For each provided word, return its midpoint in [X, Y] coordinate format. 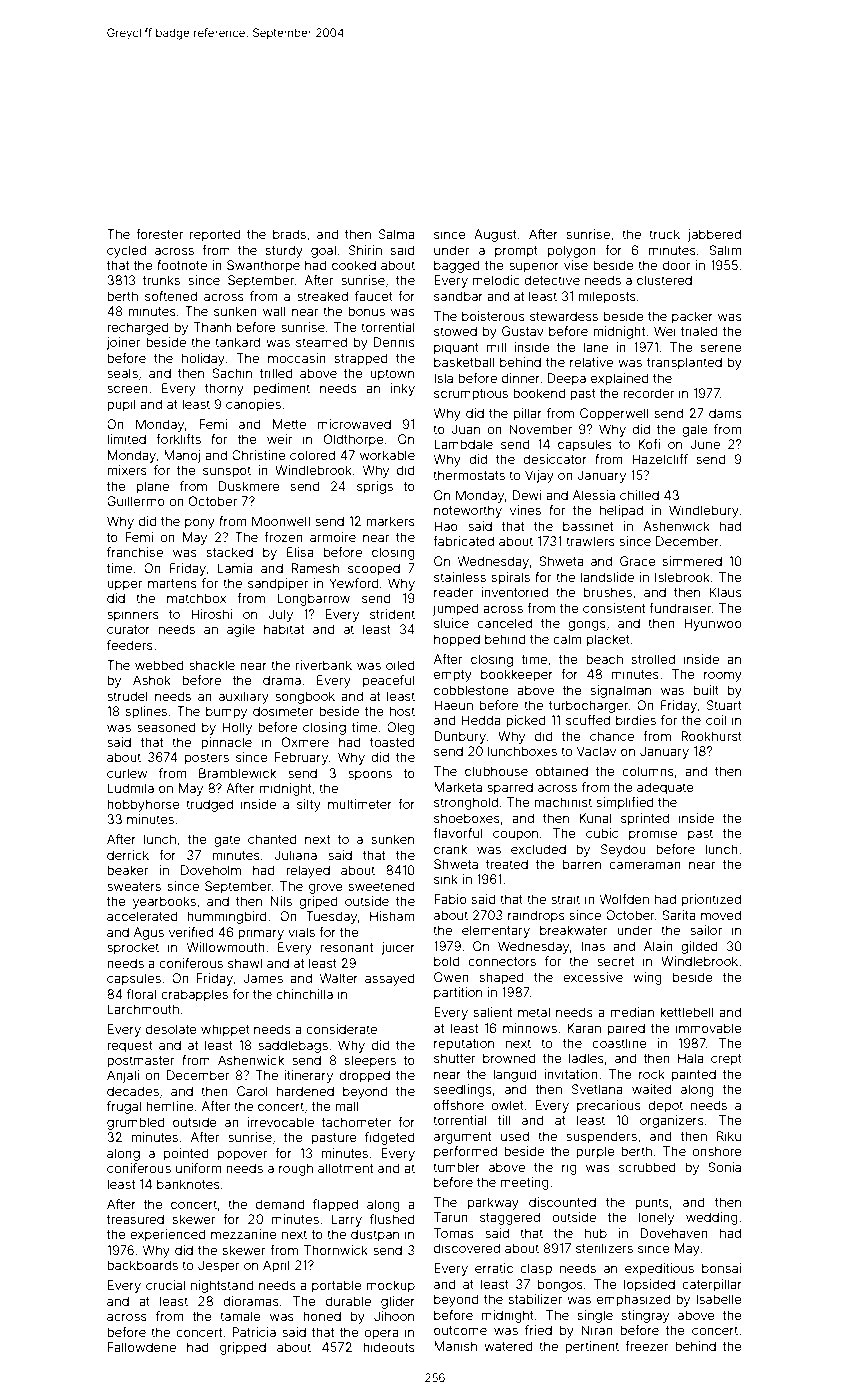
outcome [460, 1330]
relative [591, 362]
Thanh [212, 327]
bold [447, 961]
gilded [699, 947]
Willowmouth [226, 947]
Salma [396, 234]
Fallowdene [142, 1347]
